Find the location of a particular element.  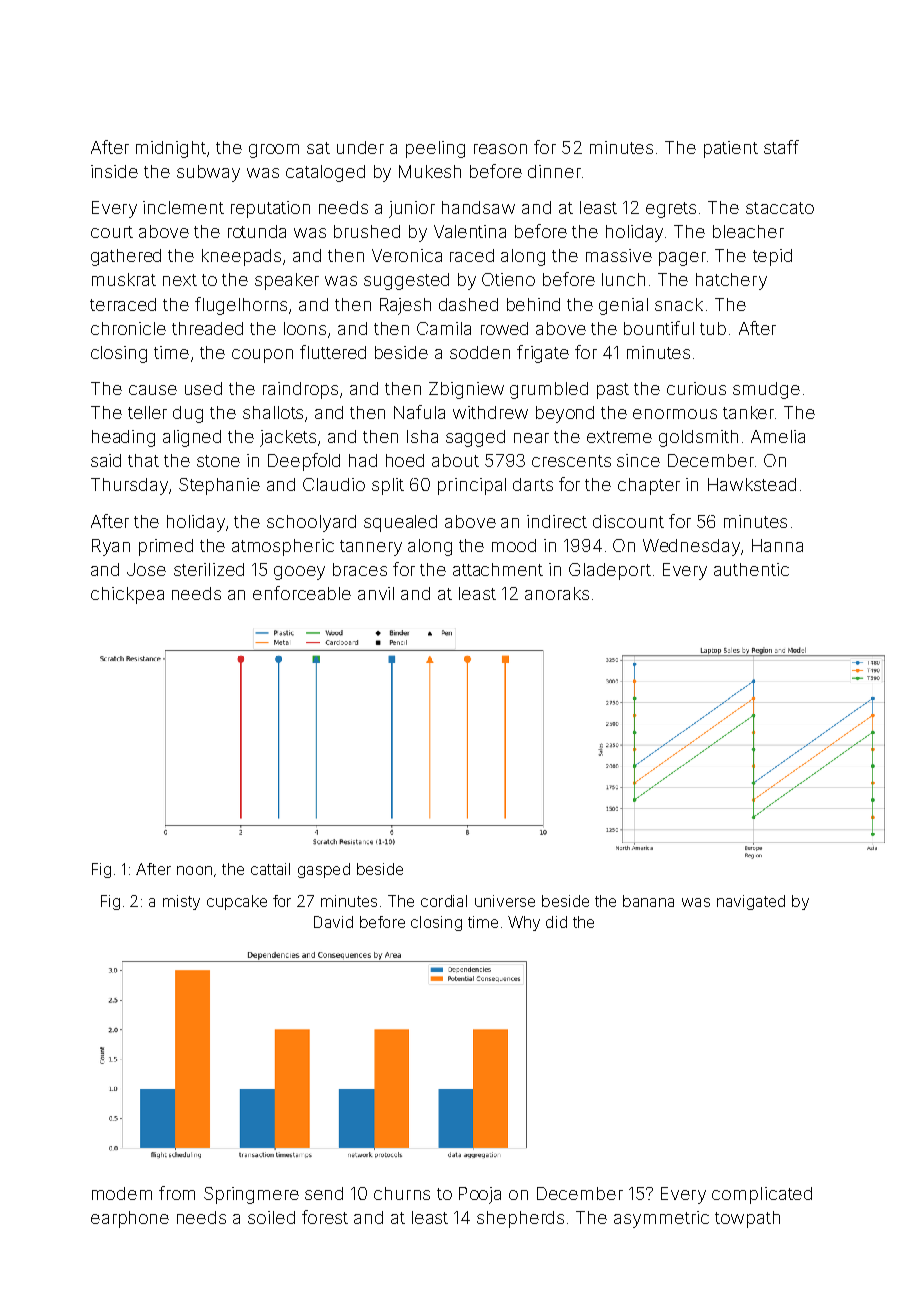

shepherds is located at coordinates (520, 1219).
